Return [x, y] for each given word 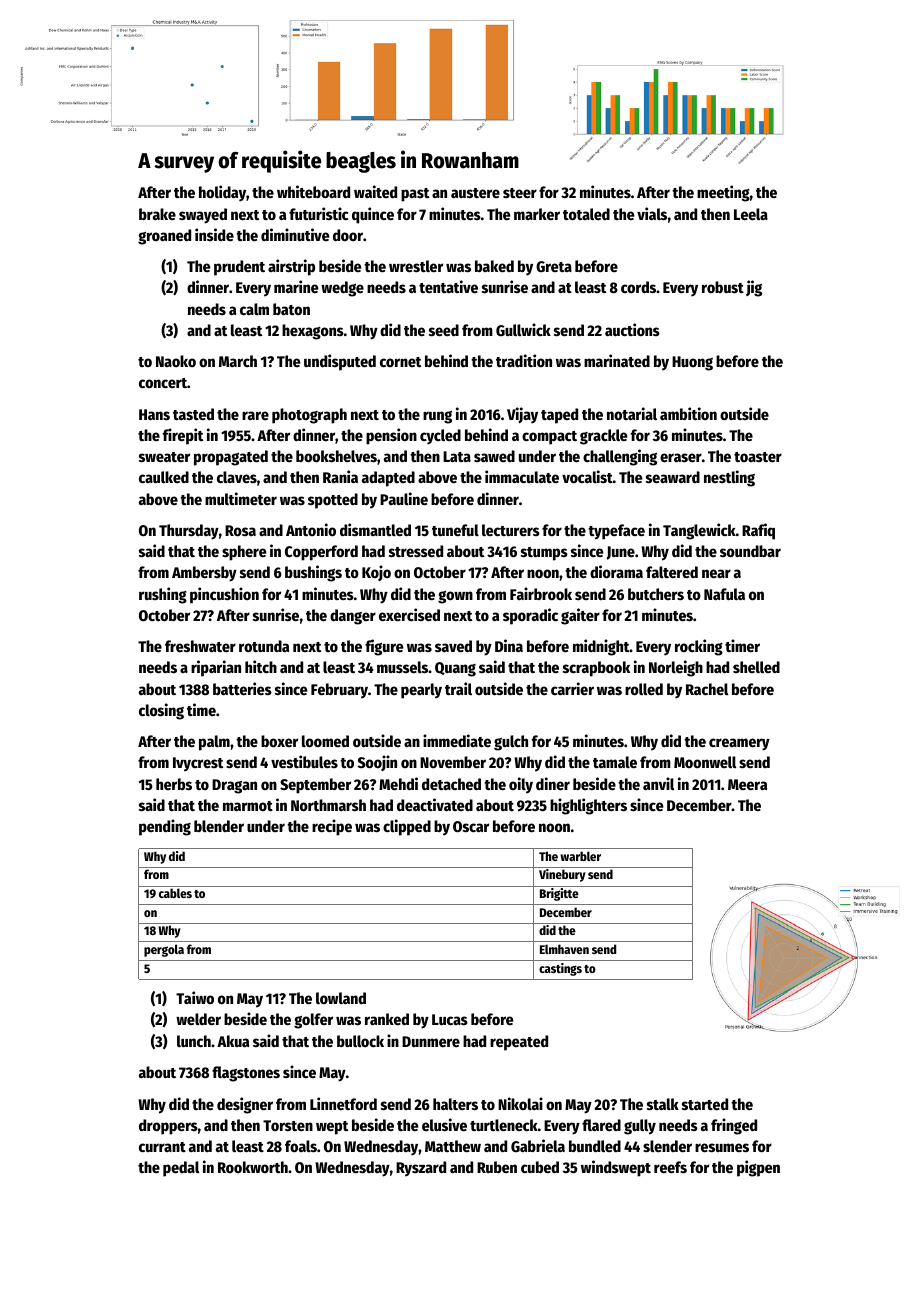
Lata [457, 456]
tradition [524, 360]
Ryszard [421, 1169]
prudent [239, 268]
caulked [164, 477]
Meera [747, 784]
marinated [617, 360]
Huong [692, 363]
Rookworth [253, 1167]
